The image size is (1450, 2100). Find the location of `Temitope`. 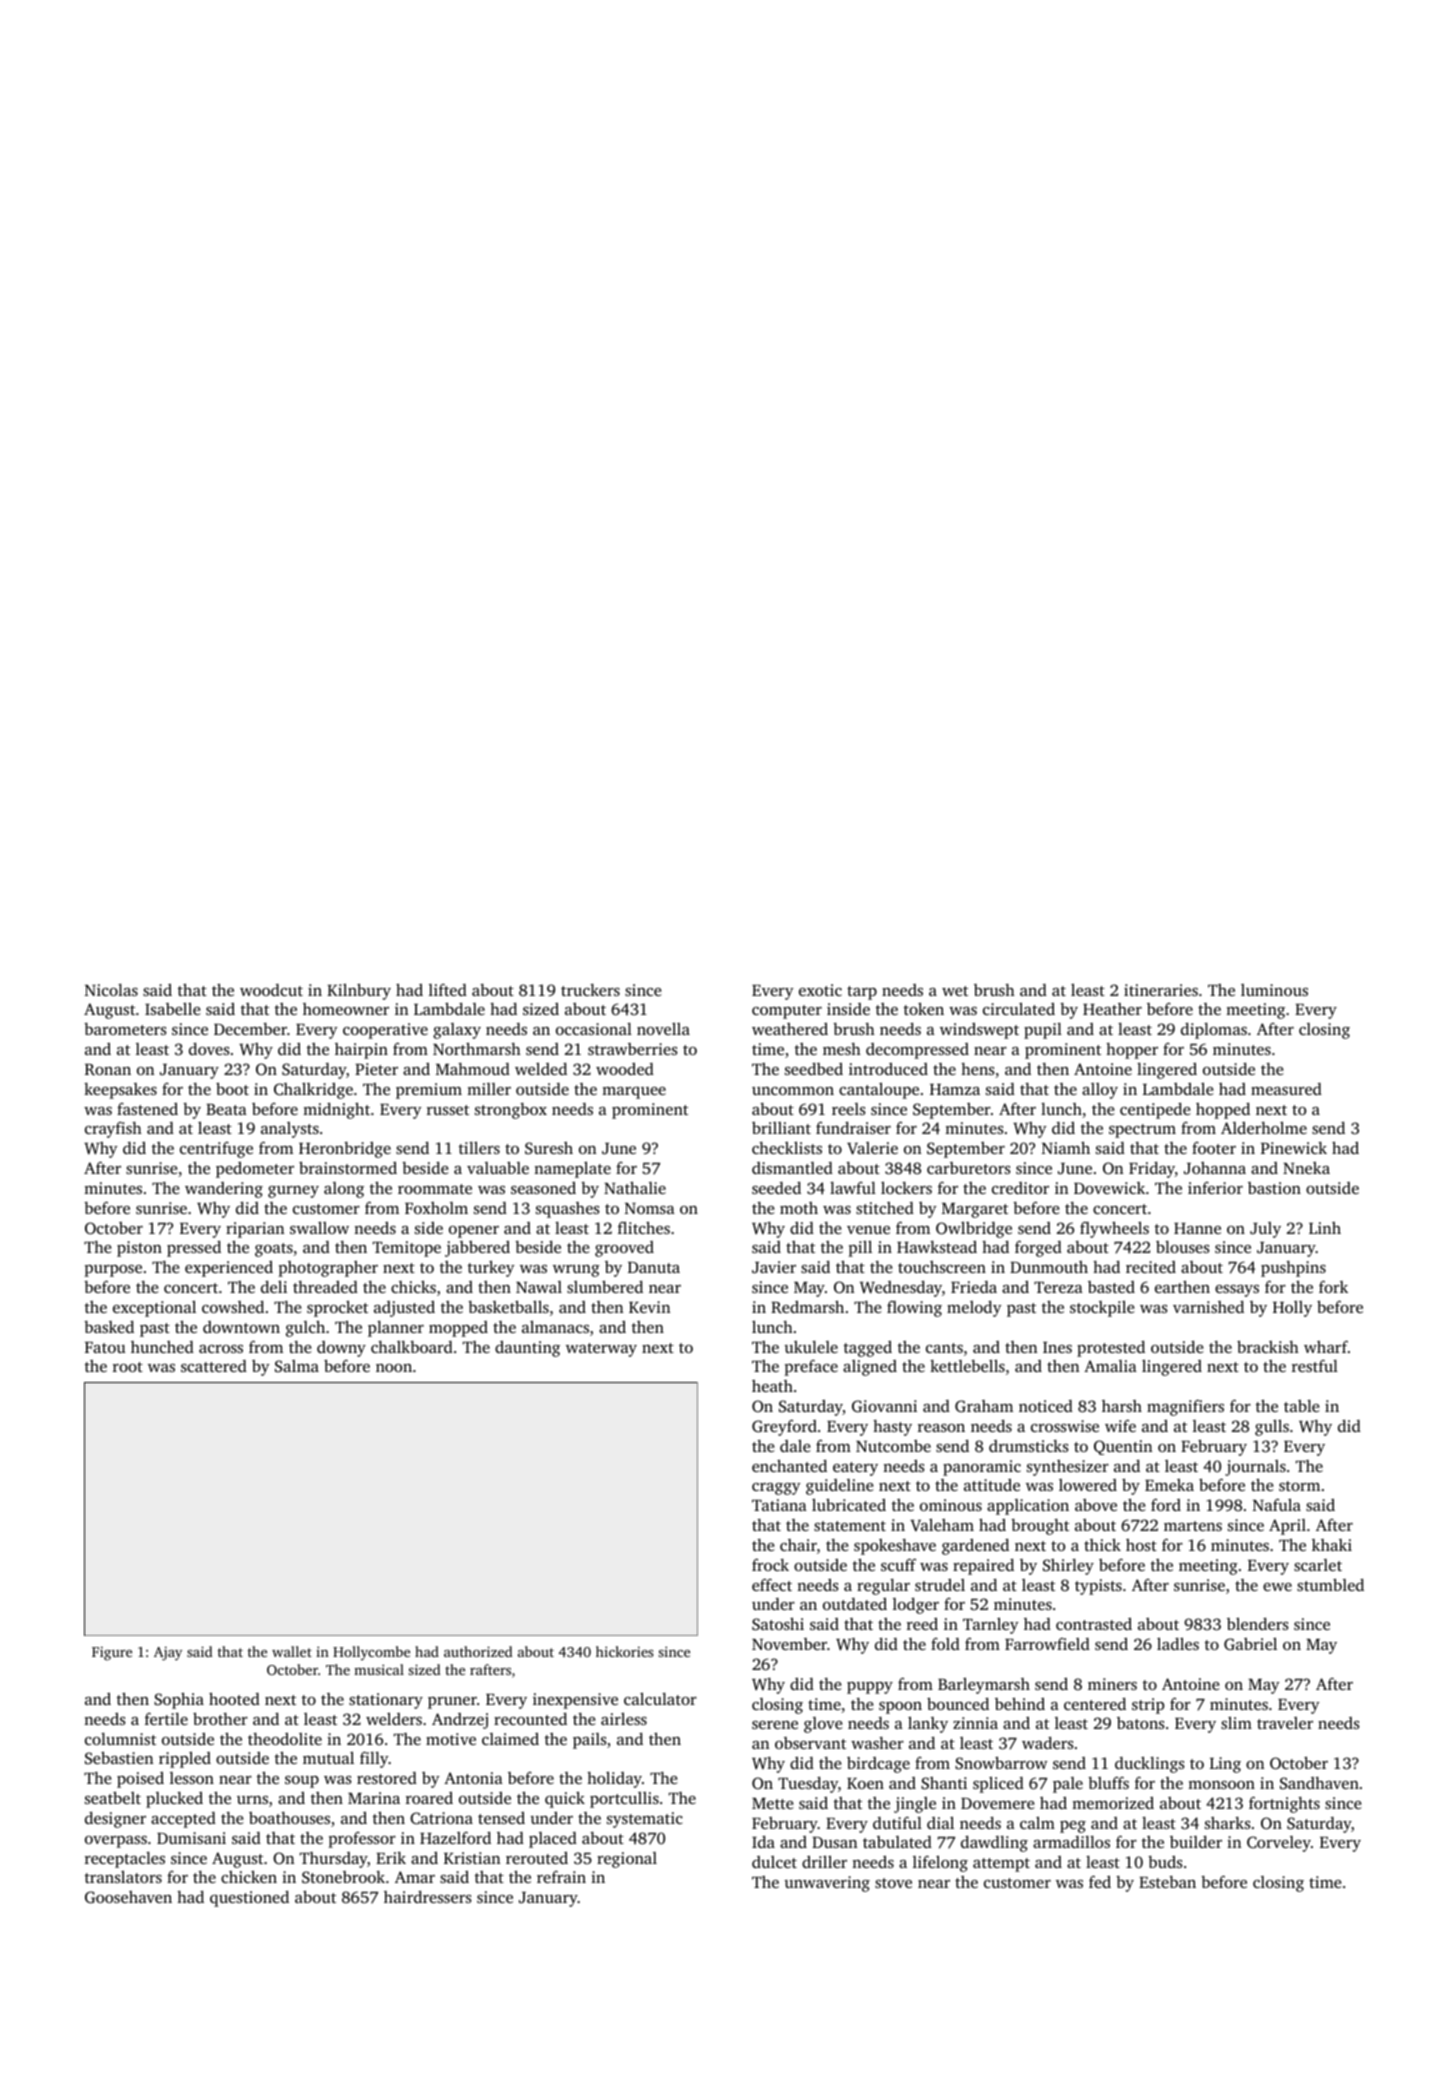

Temitope is located at coordinates (407, 1249).
